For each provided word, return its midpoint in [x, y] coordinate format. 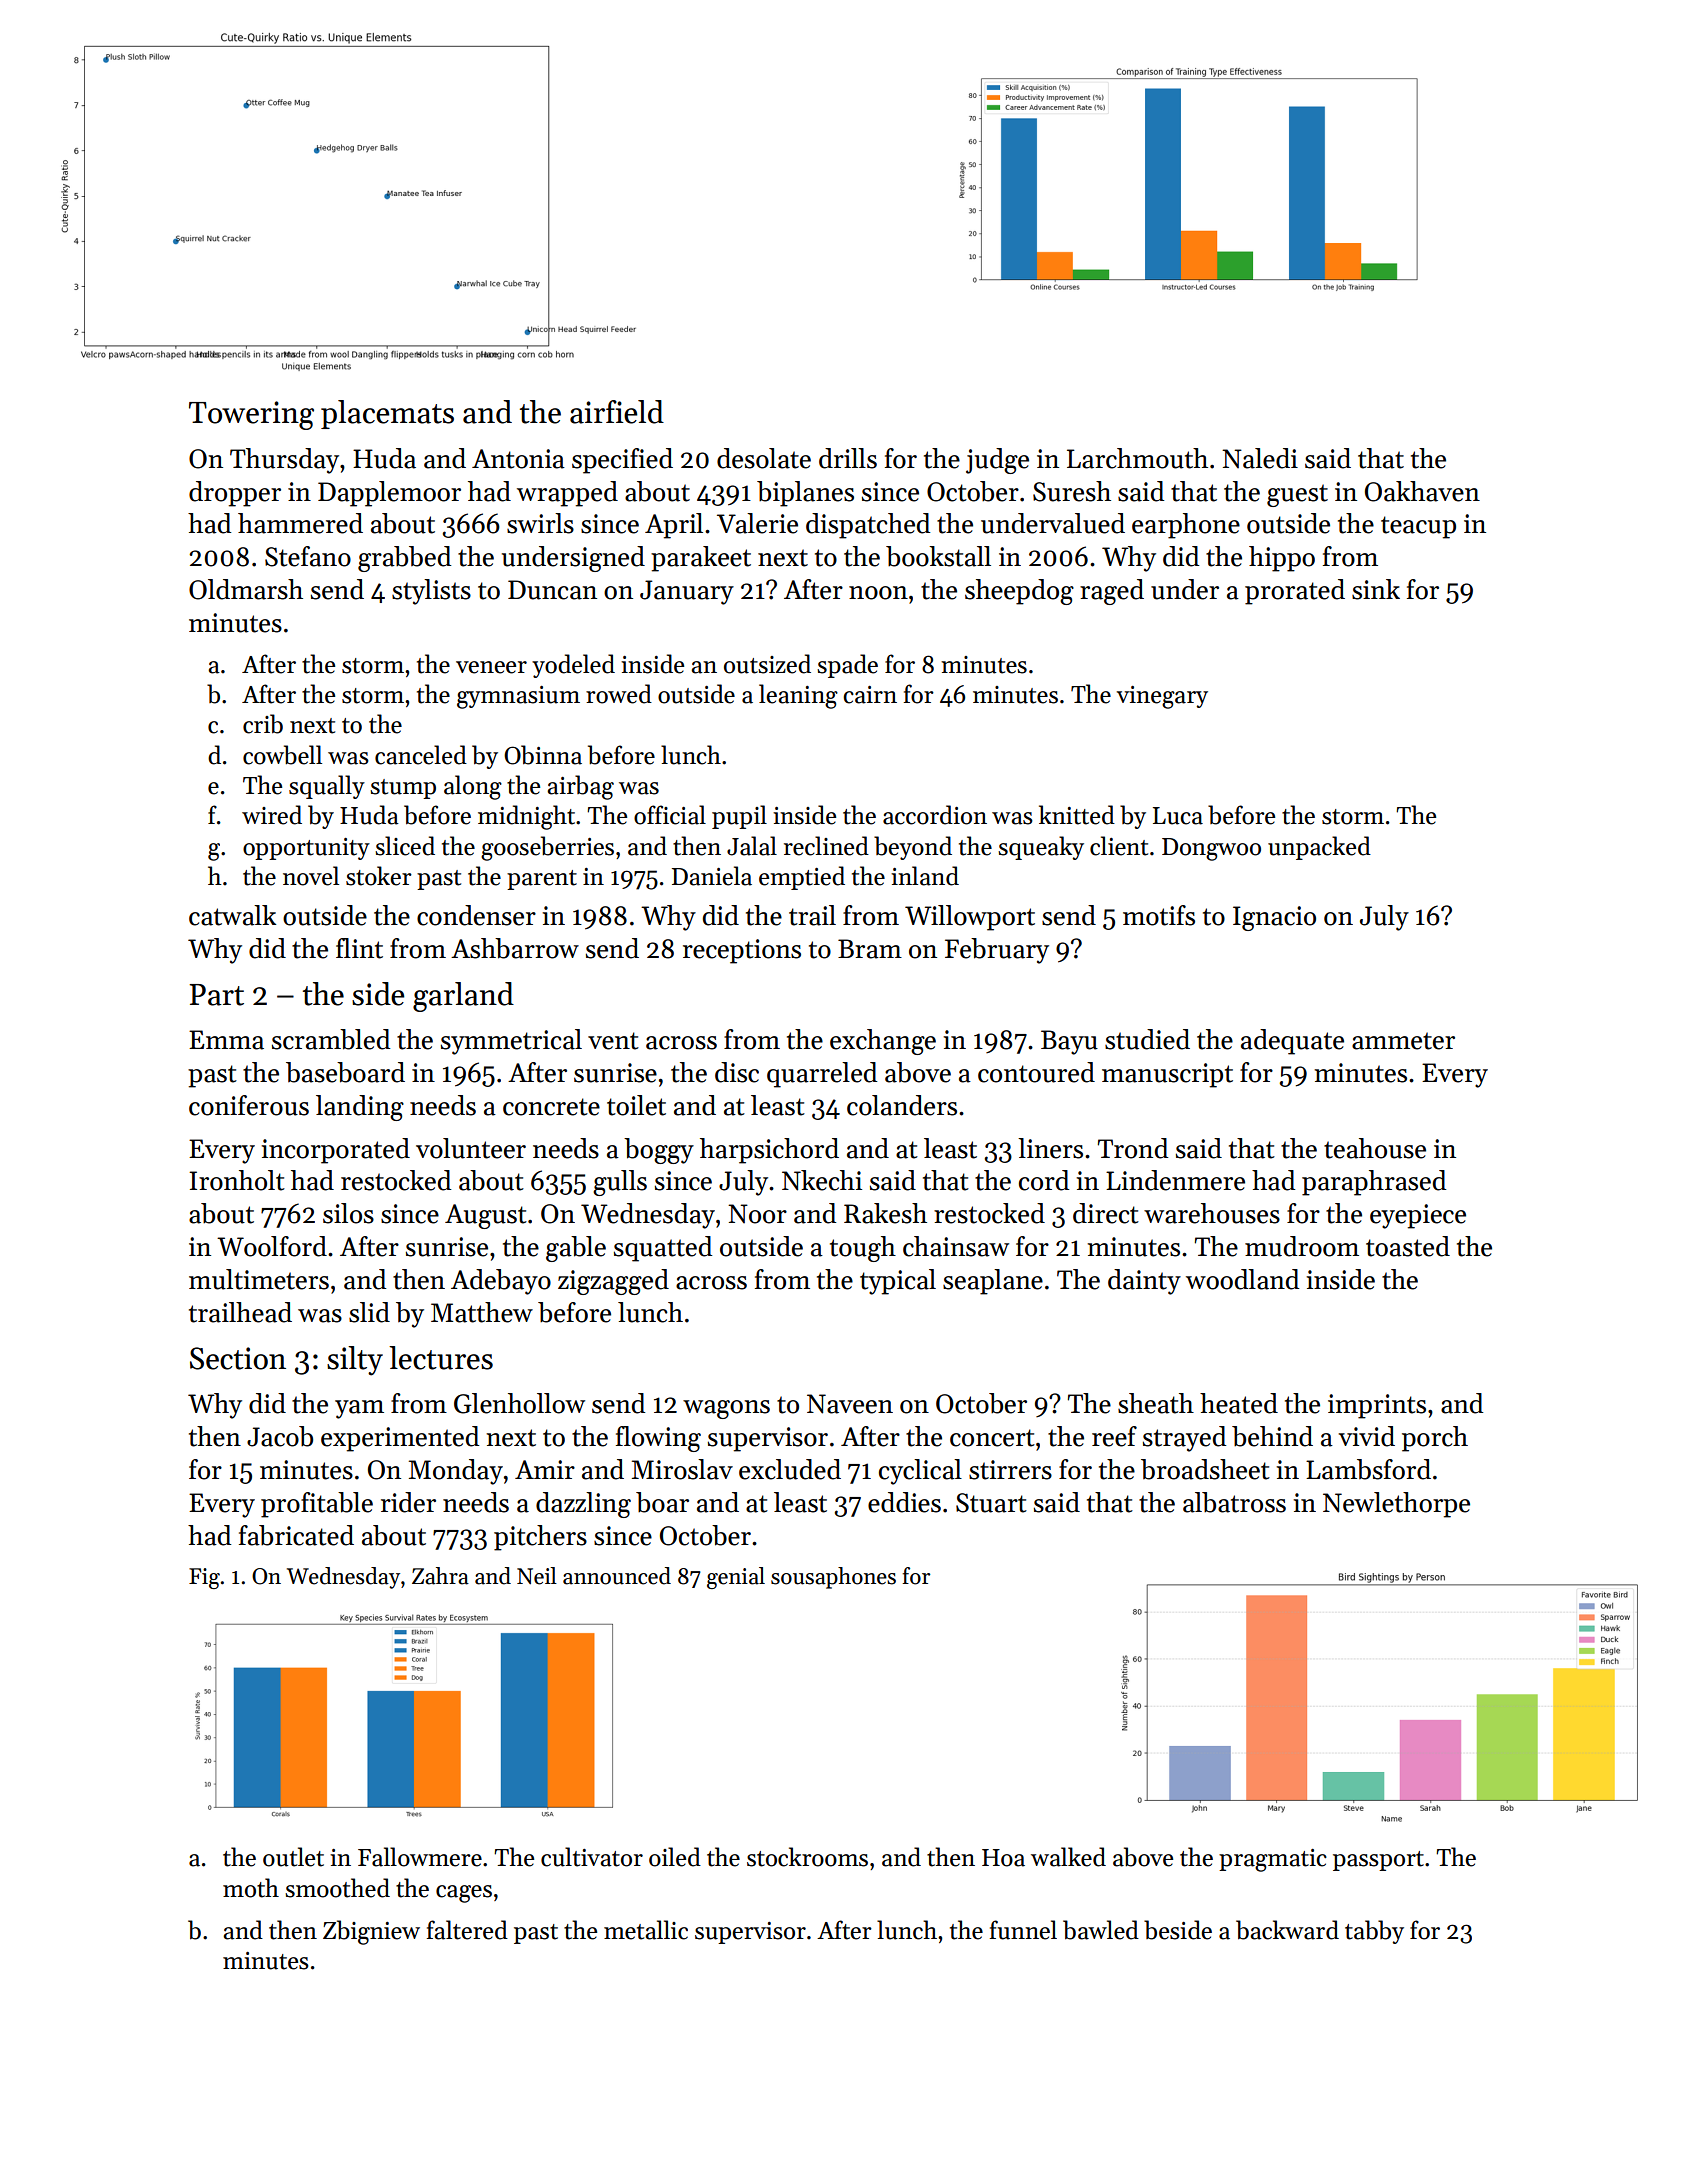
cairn [870, 695]
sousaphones [833, 1578]
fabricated [296, 1535]
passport [1378, 1861]
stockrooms [807, 1857]
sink [1376, 589]
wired [272, 815]
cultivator [592, 1857]
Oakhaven [1422, 491]
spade [847, 666]
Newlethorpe [1396, 1505]
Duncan [552, 590]
